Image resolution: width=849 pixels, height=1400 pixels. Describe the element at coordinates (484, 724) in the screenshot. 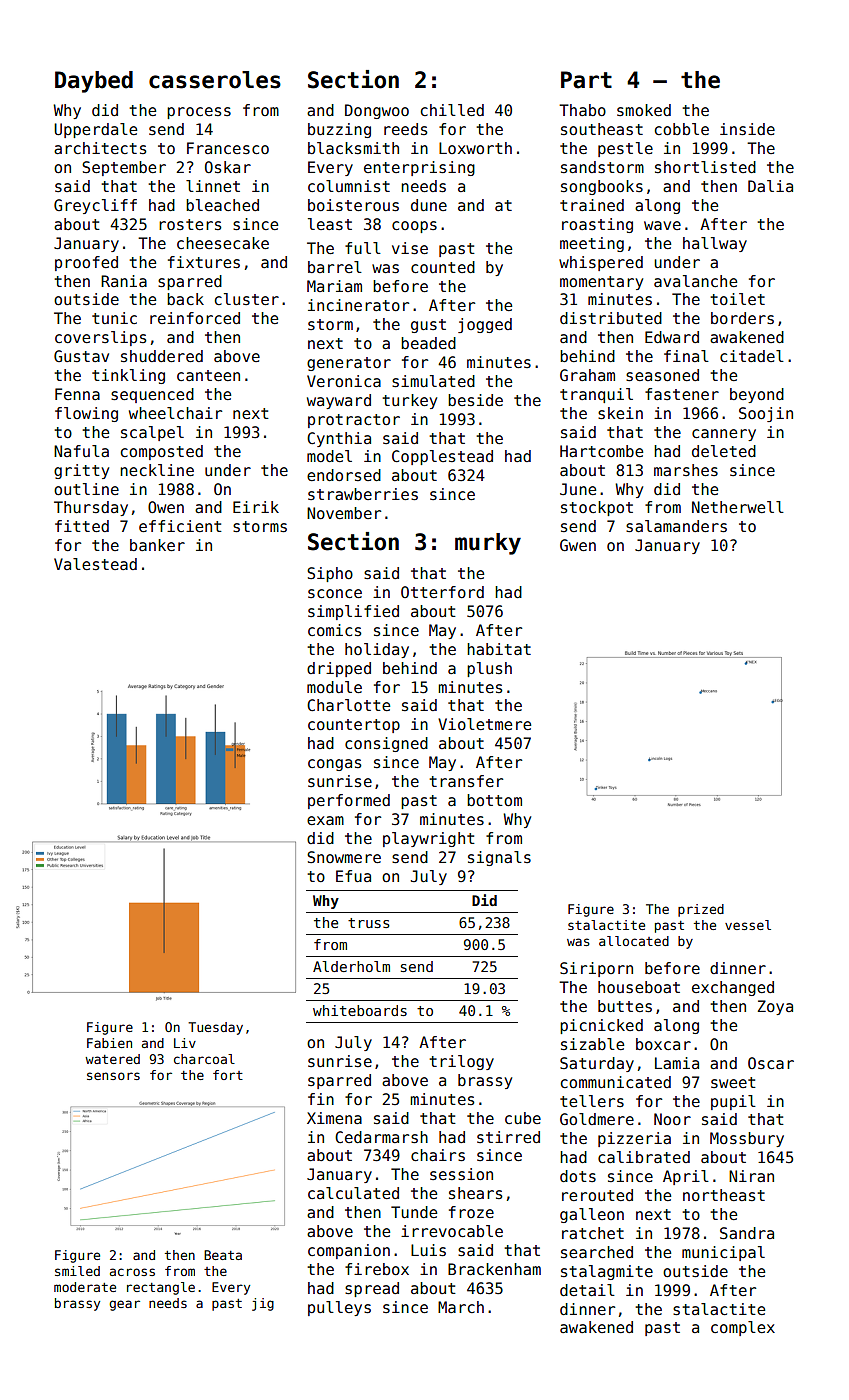

I see `Violetmere` at that location.
